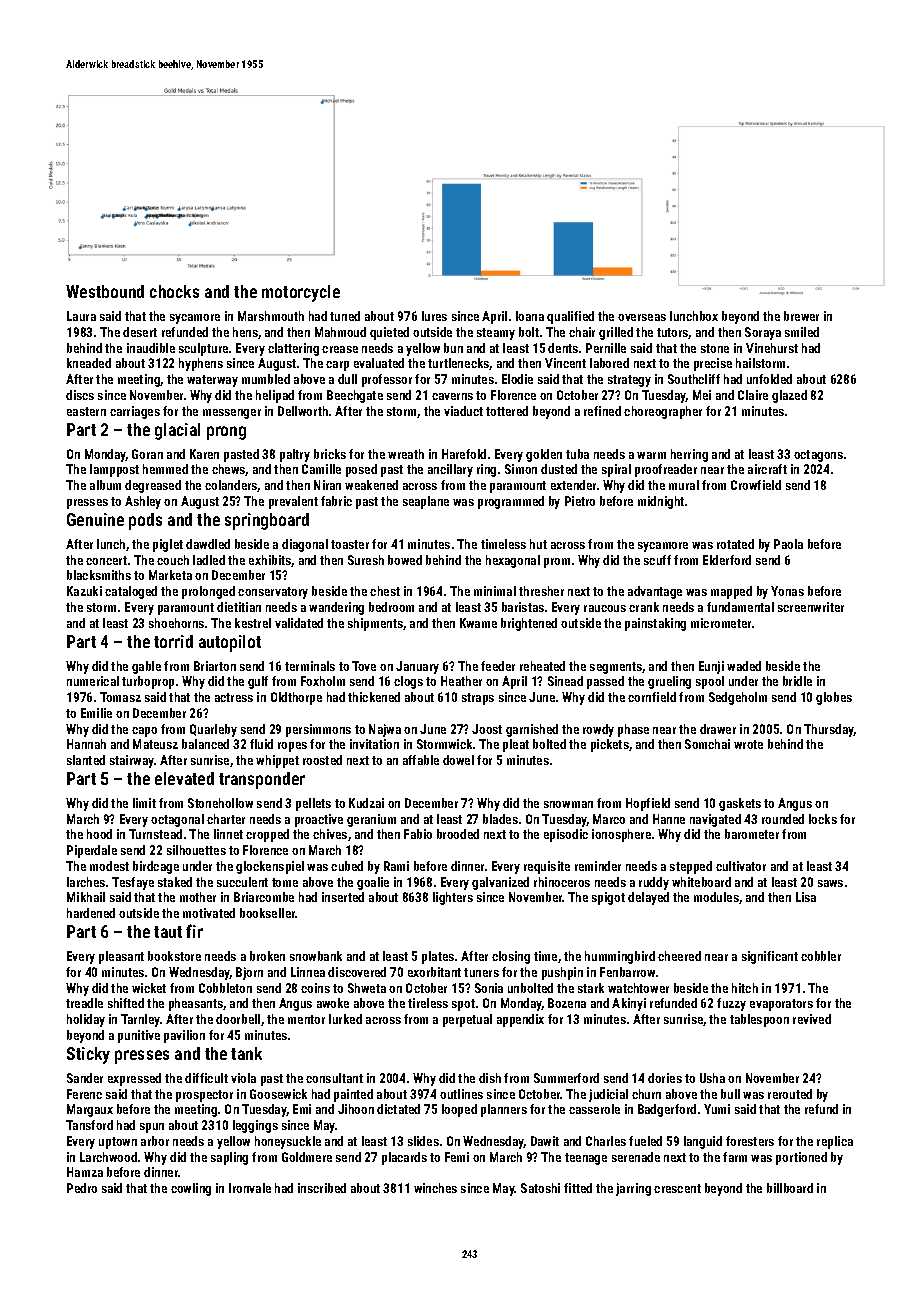 The height and width of the screenshot is (1314, 924). Describe the element at coordinates (463, 1005) in the screenshot. I see `spot` at that location.
